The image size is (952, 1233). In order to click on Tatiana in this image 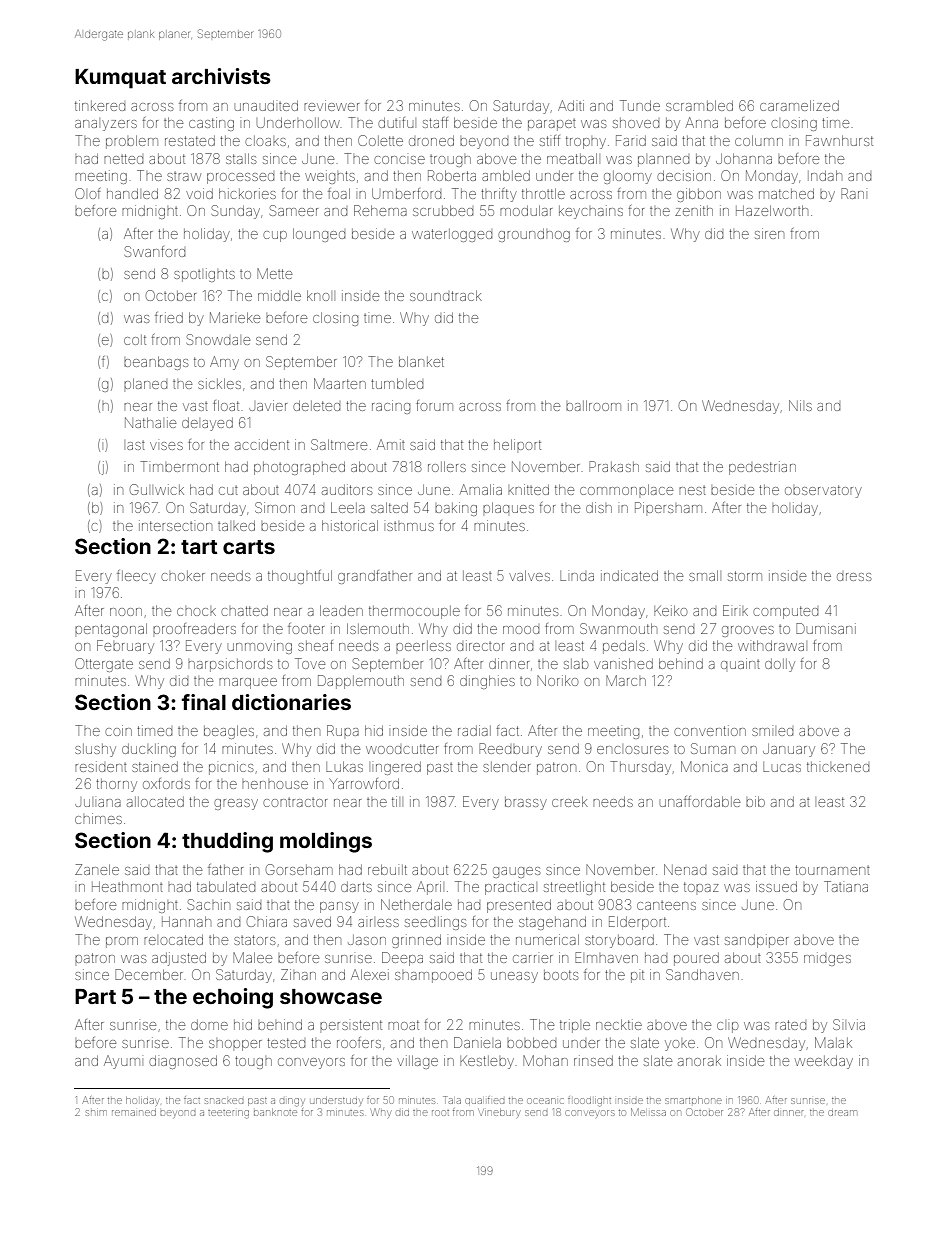, I will do `click(846, 886)`.
